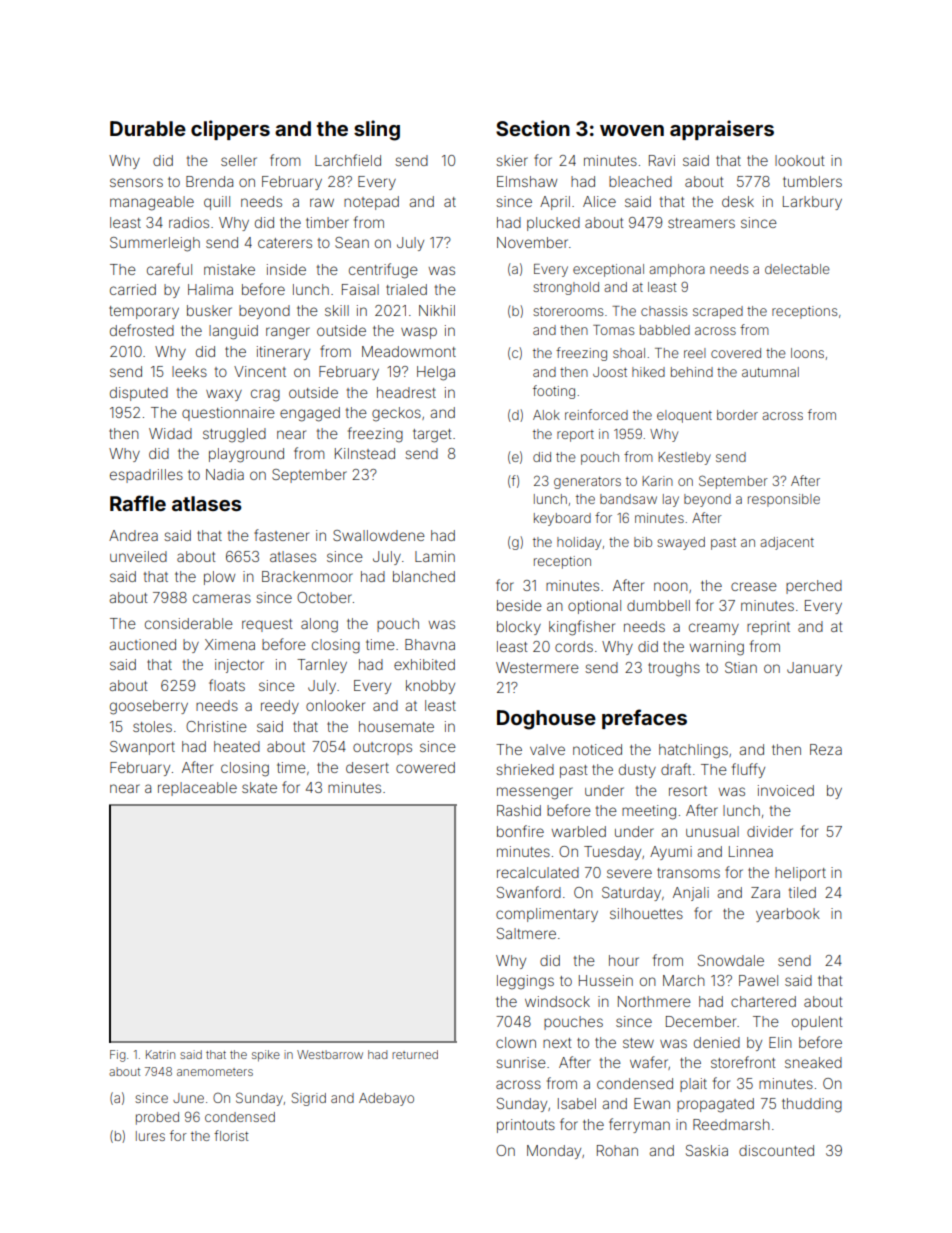  What do you see at coordinates (133, 535) in the screenshot?
I see `Andrea` at bounding box center [133, 535].
